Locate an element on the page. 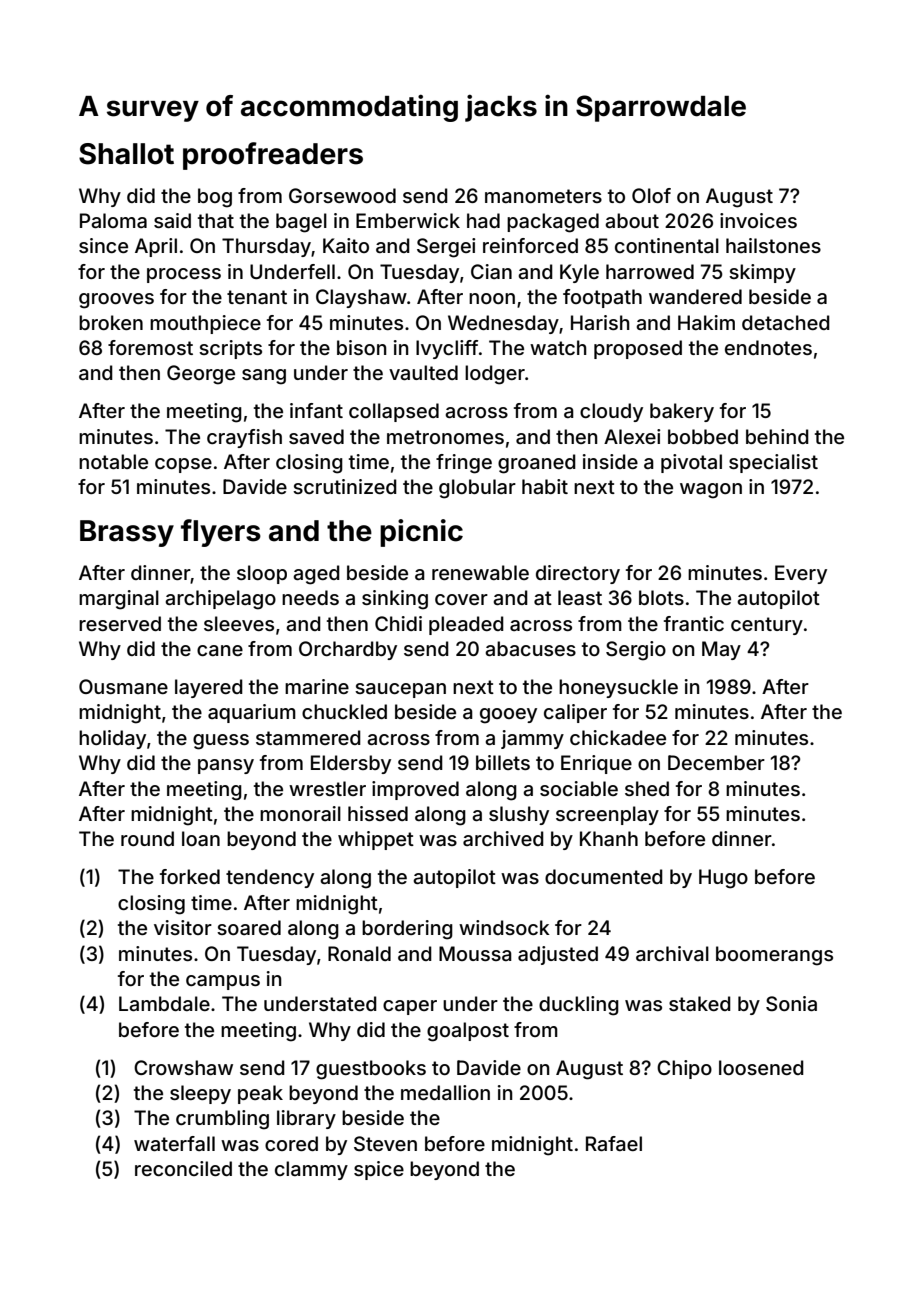 The height and width of the document is (1311, 924). sloop is located at coordinates (262, 574).
